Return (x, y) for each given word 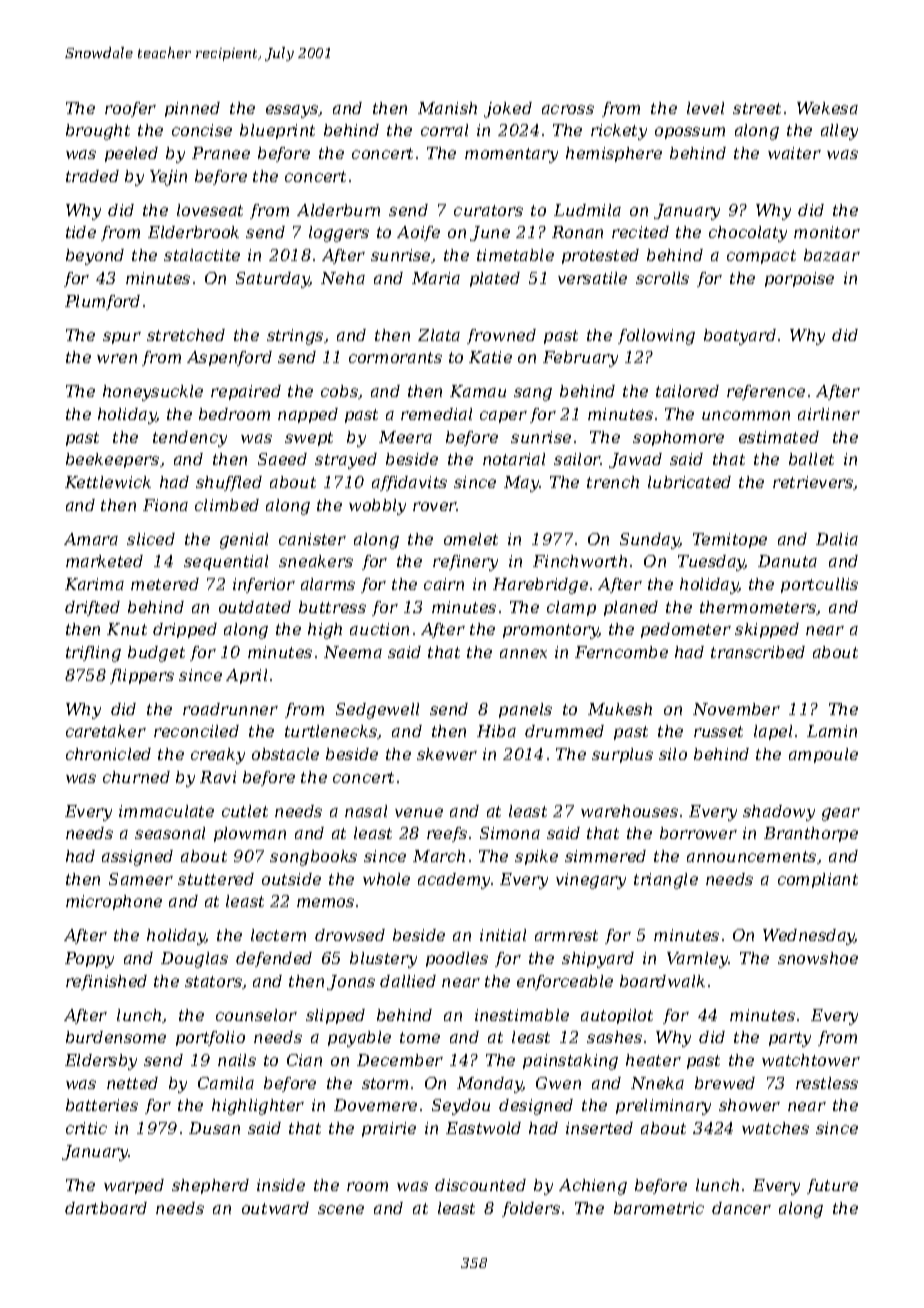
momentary (511, 155)
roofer (130, 109)
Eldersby (101, 1062)
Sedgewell (377, 711)
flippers (142, 676)
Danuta (787, 561)
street (757, 108)
